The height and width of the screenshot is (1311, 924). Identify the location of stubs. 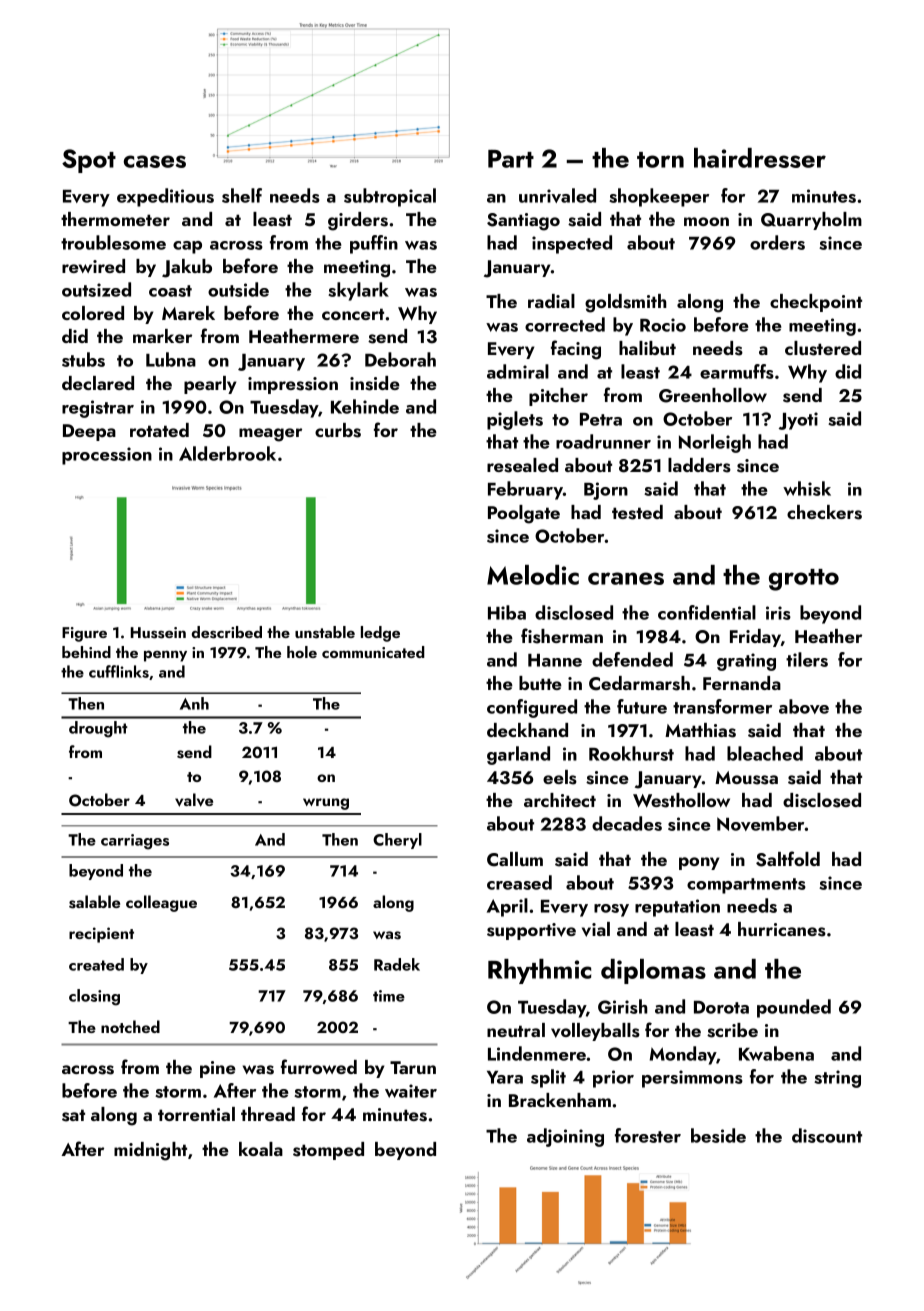
(83, 359).
